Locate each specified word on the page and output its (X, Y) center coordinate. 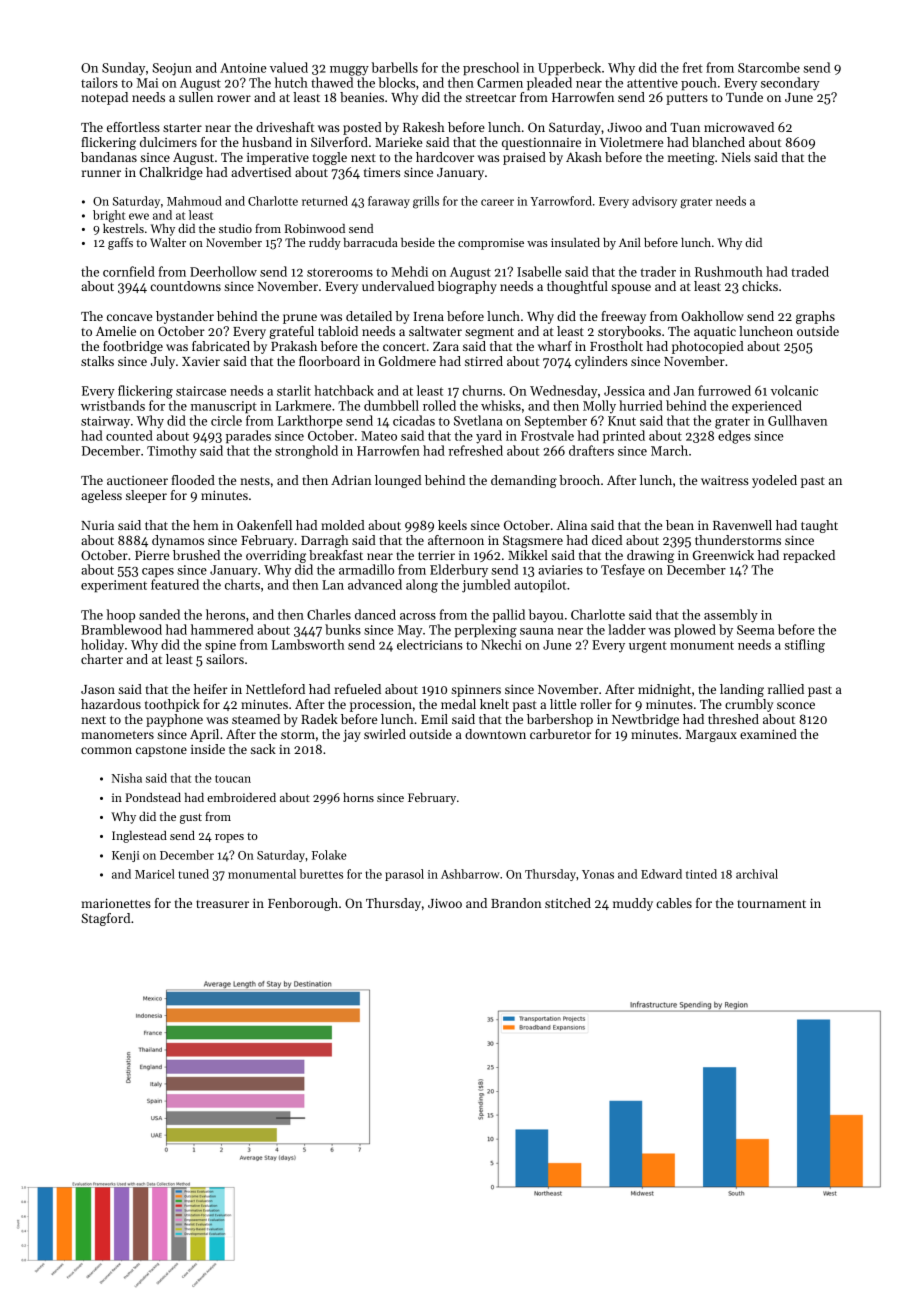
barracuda (370, 242)
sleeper (146, 496)
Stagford (105, 919)
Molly (599, 407)
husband (267, 142)
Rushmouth (729, 271)
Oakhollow (712, 316)
